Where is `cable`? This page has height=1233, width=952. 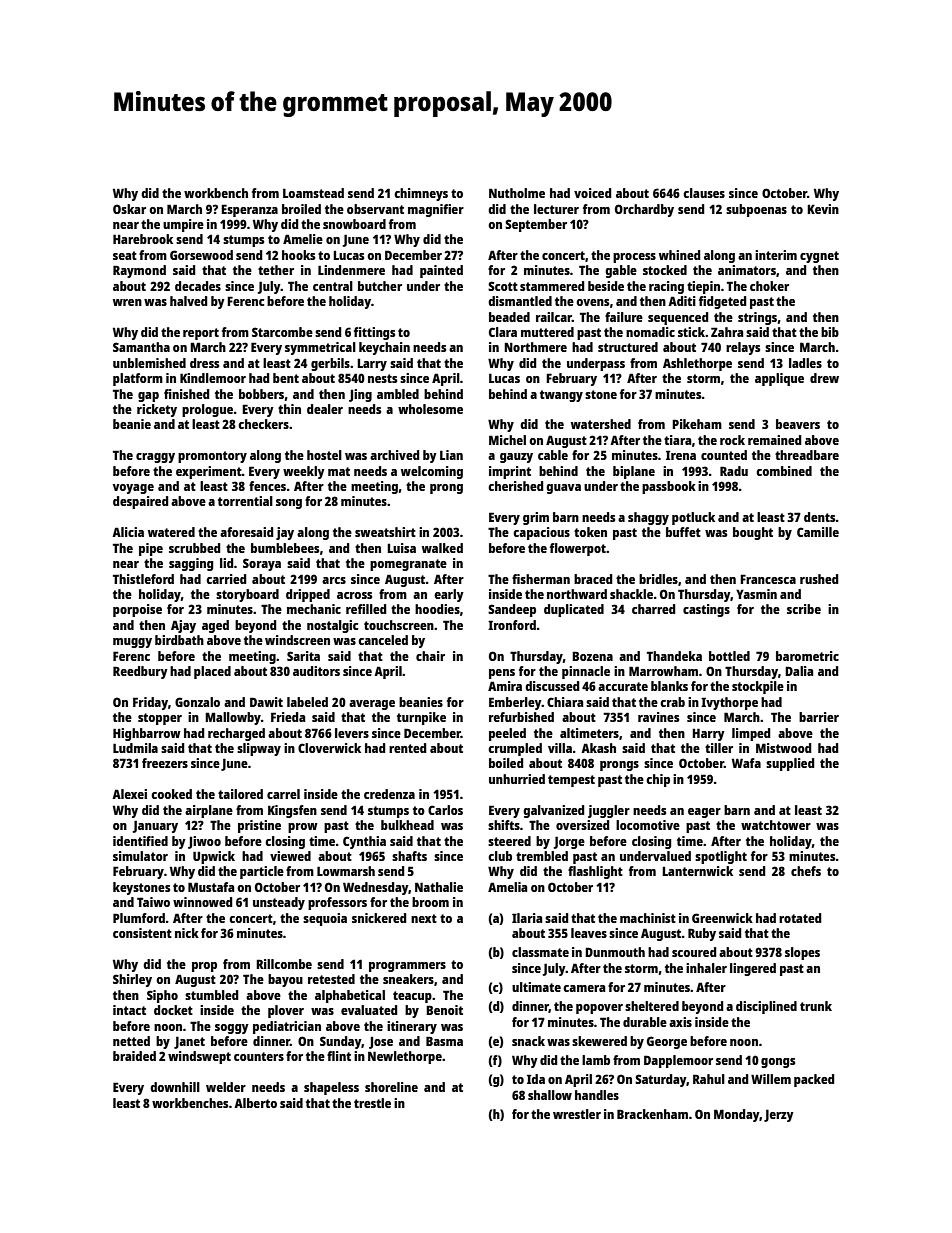 cable is located at coordinates (553, 455).
